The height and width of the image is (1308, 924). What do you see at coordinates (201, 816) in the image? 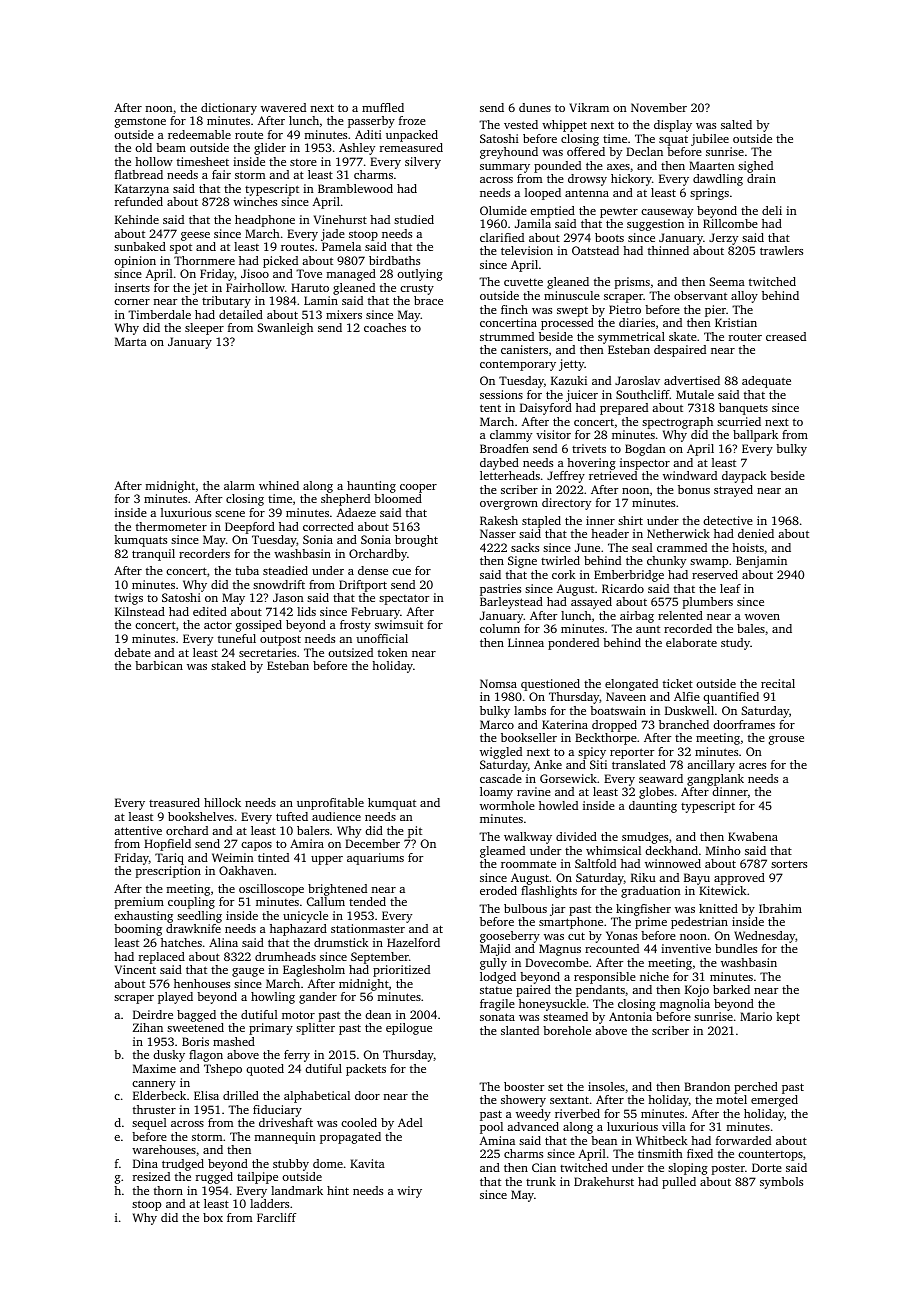
I see `bookshelves` at bounding box center [201, 816].
